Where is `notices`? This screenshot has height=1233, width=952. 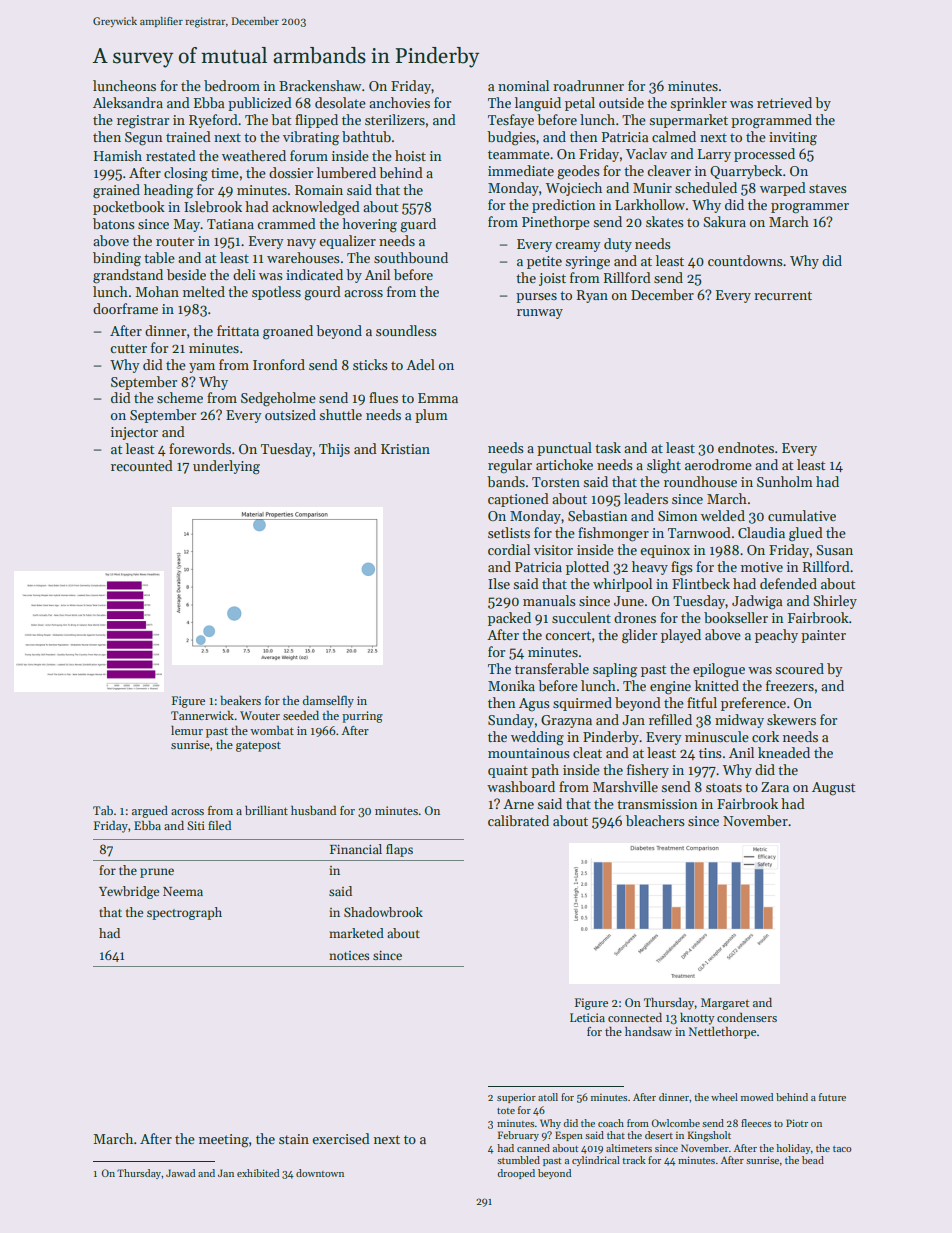 notices is located at coordinates (349, 955).
